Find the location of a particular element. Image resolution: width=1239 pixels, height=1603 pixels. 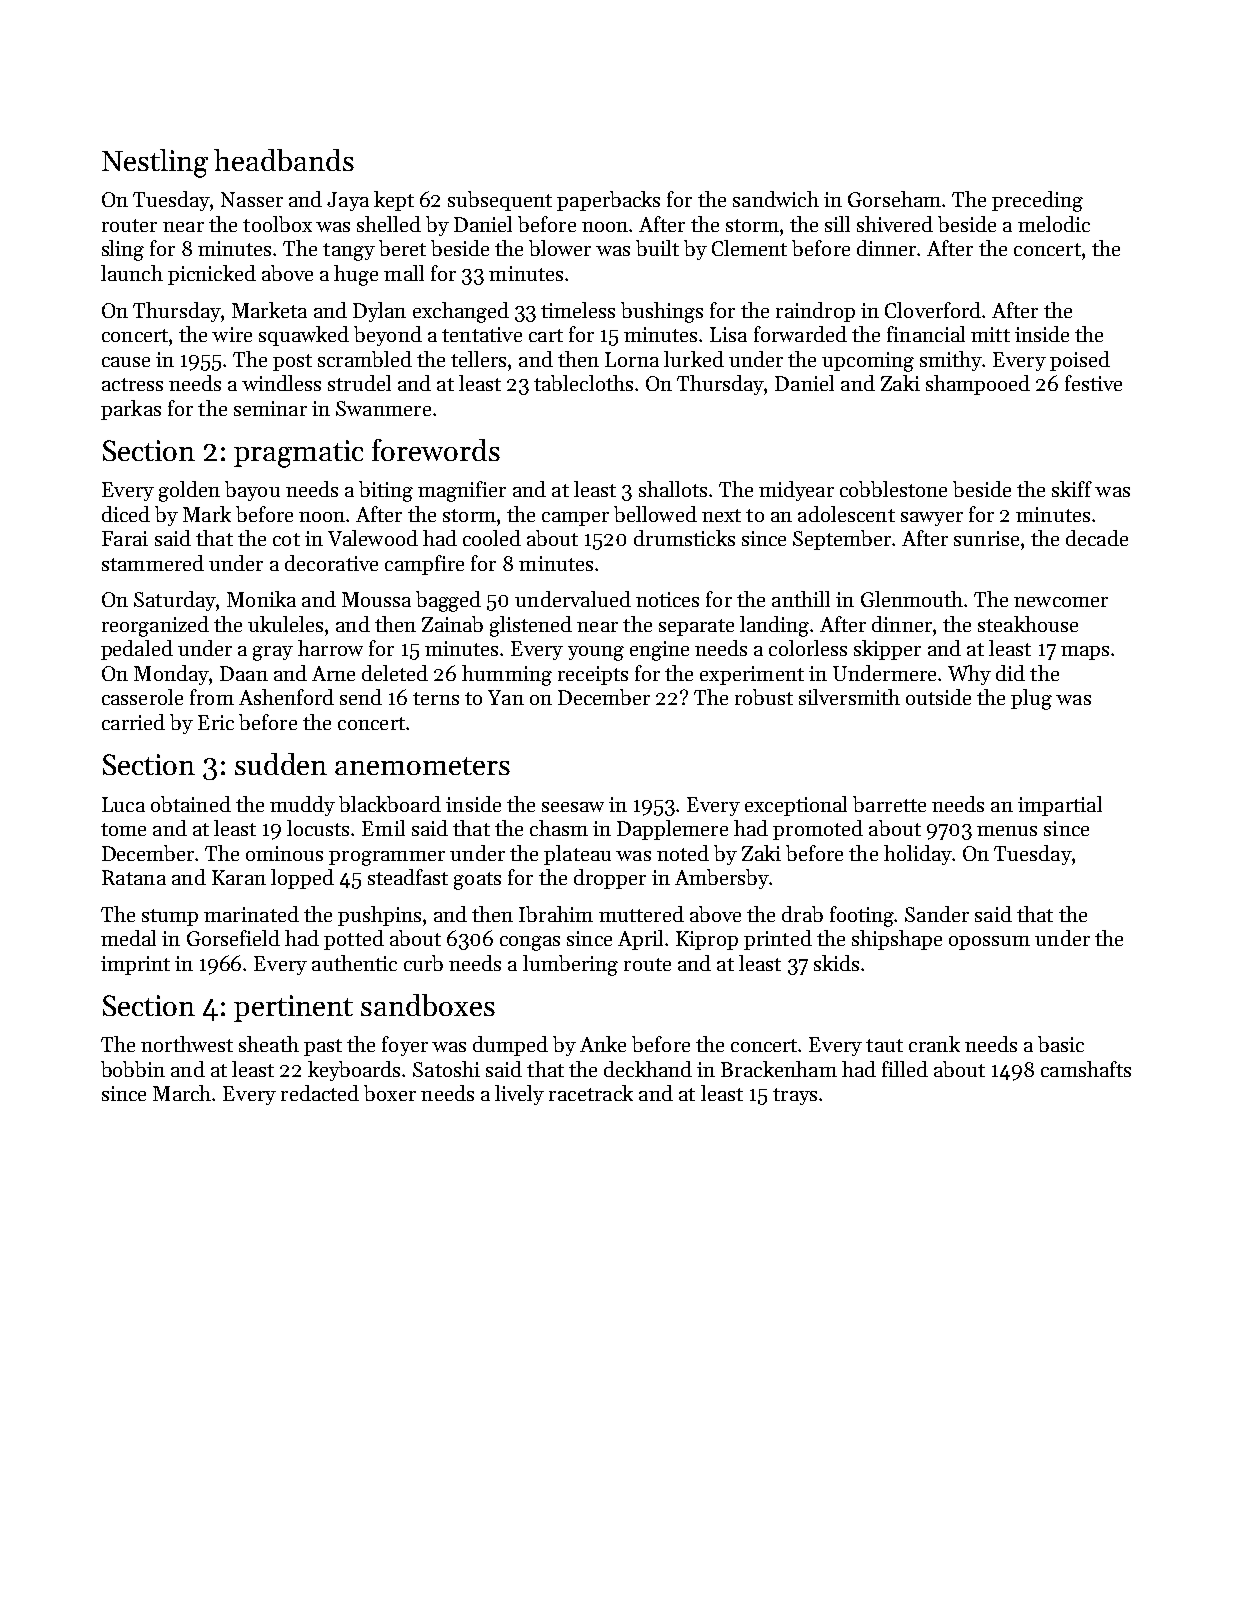

newcomer is located at coordinates (1061, 602).
